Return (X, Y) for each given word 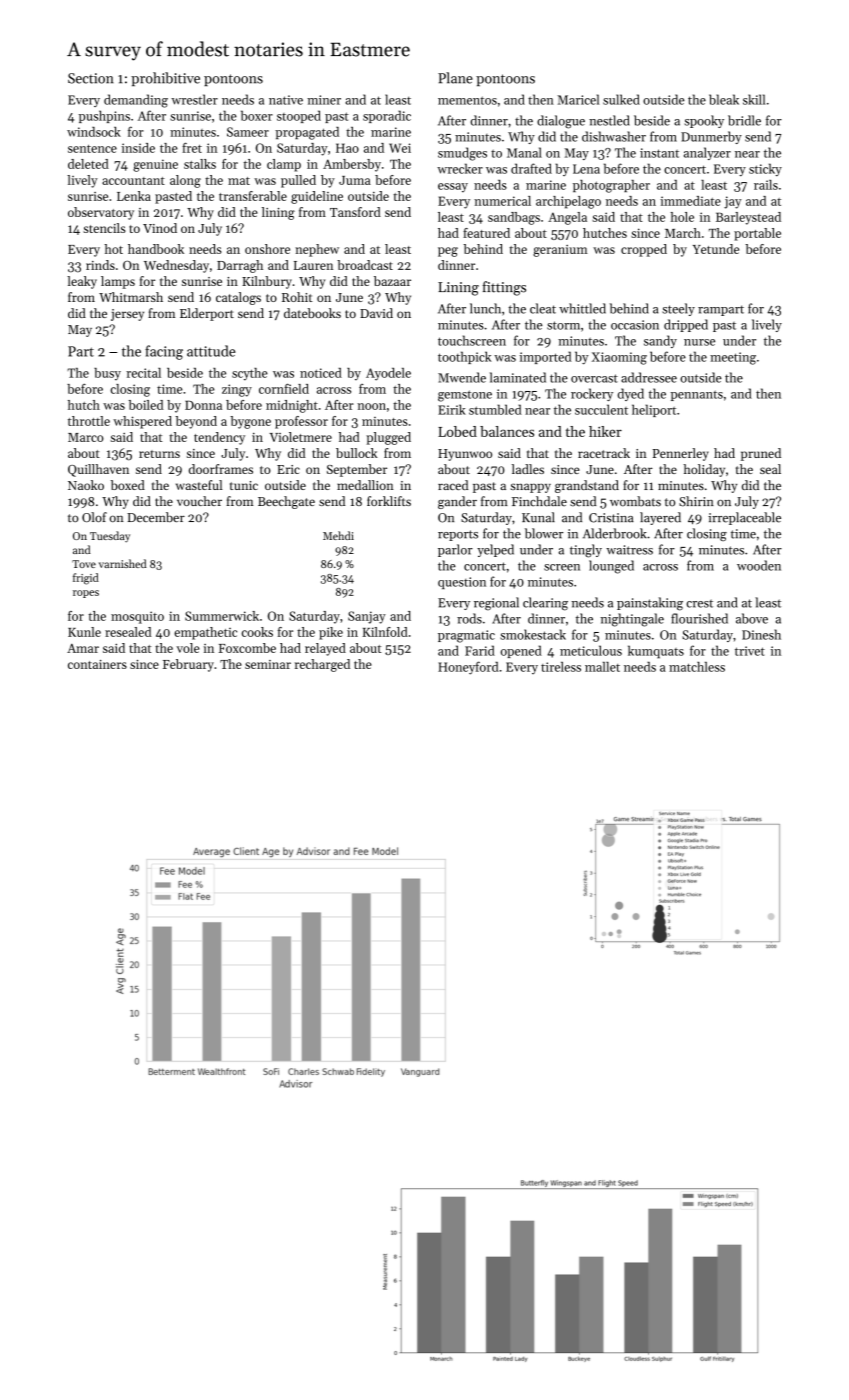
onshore (267, 249)
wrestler (194, 99)
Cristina (611, 518)
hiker (605, 431)
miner (324, 100)
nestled (609, 120)
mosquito (137, 617)
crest (699, 603)
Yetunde (716, 249)
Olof (94, 517)
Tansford (355, 212)
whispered (142, 422)
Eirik (452, 409)
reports (458, 535)
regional (496, 604)
